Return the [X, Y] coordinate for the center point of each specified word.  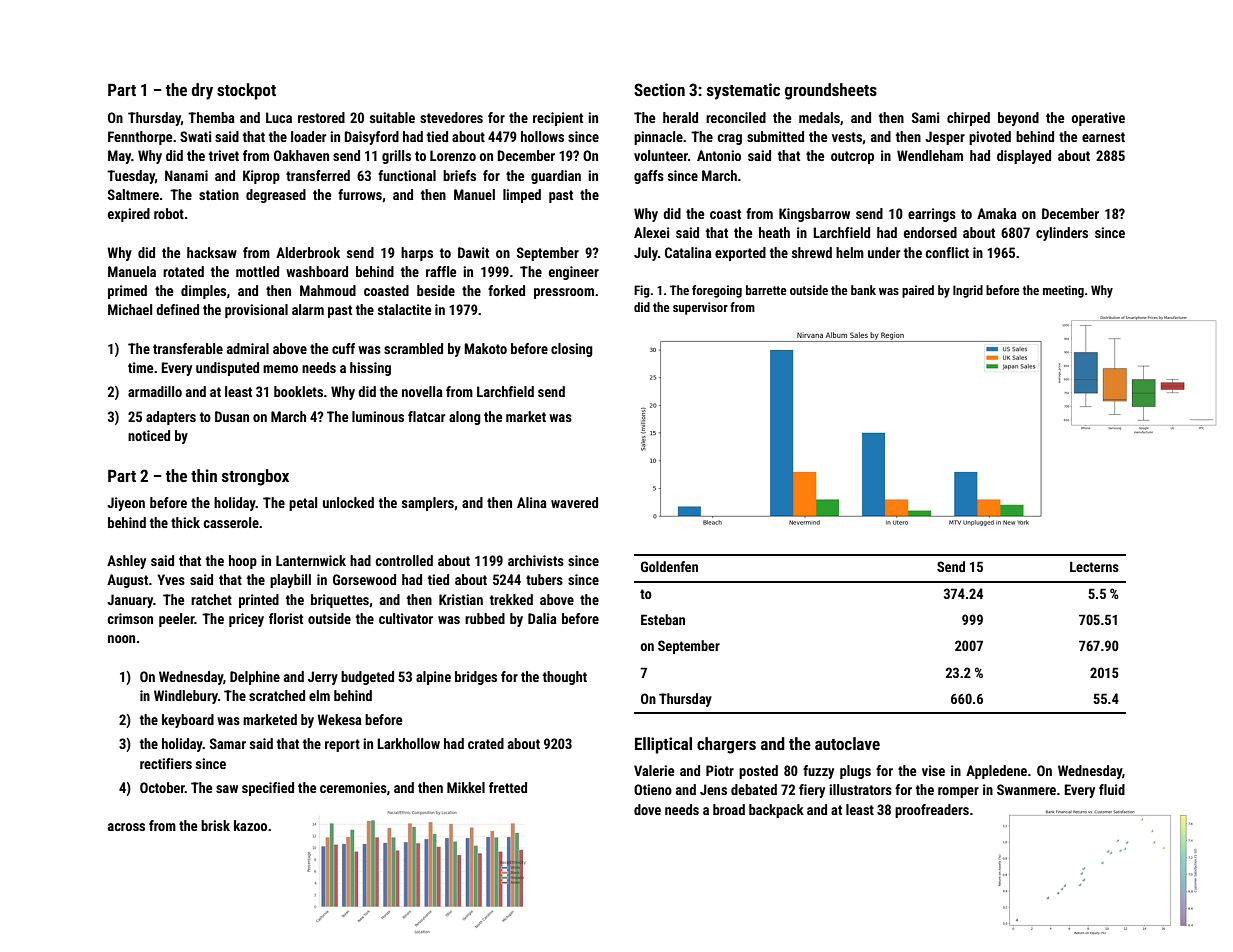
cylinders [1062, 234]
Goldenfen [669, 566]
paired [918, 291]
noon [121, 639]
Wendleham [930, 155]
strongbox [255, 477]
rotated [183, 271]
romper [958, 792]
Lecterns [1094, 566]
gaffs [649, 177]
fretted [508, 787]
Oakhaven [301, 155]
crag [729, 139]
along [465, 418]
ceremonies [353, 787]
